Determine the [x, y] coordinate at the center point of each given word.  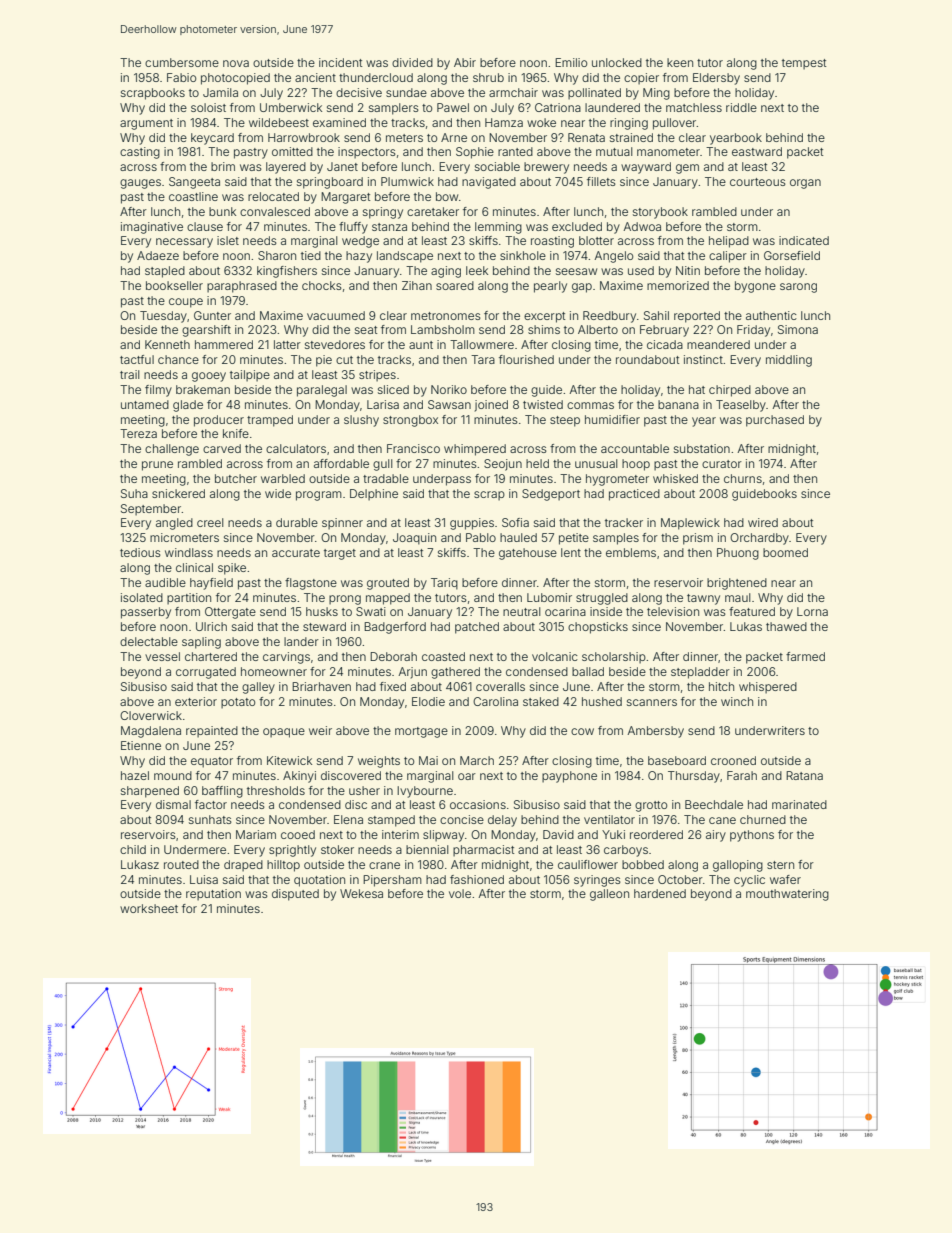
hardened [660, 893]
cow [582, 731]
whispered [768, 688]
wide [278, 493]
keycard [212, 139]
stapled [165, 272]
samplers [394, 109]
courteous [758, 182]
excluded [577, 226]
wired [763, 522]
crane [384, 865]
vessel [162, 656]
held [537, 463]
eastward [757, 151]
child [133, 849]
